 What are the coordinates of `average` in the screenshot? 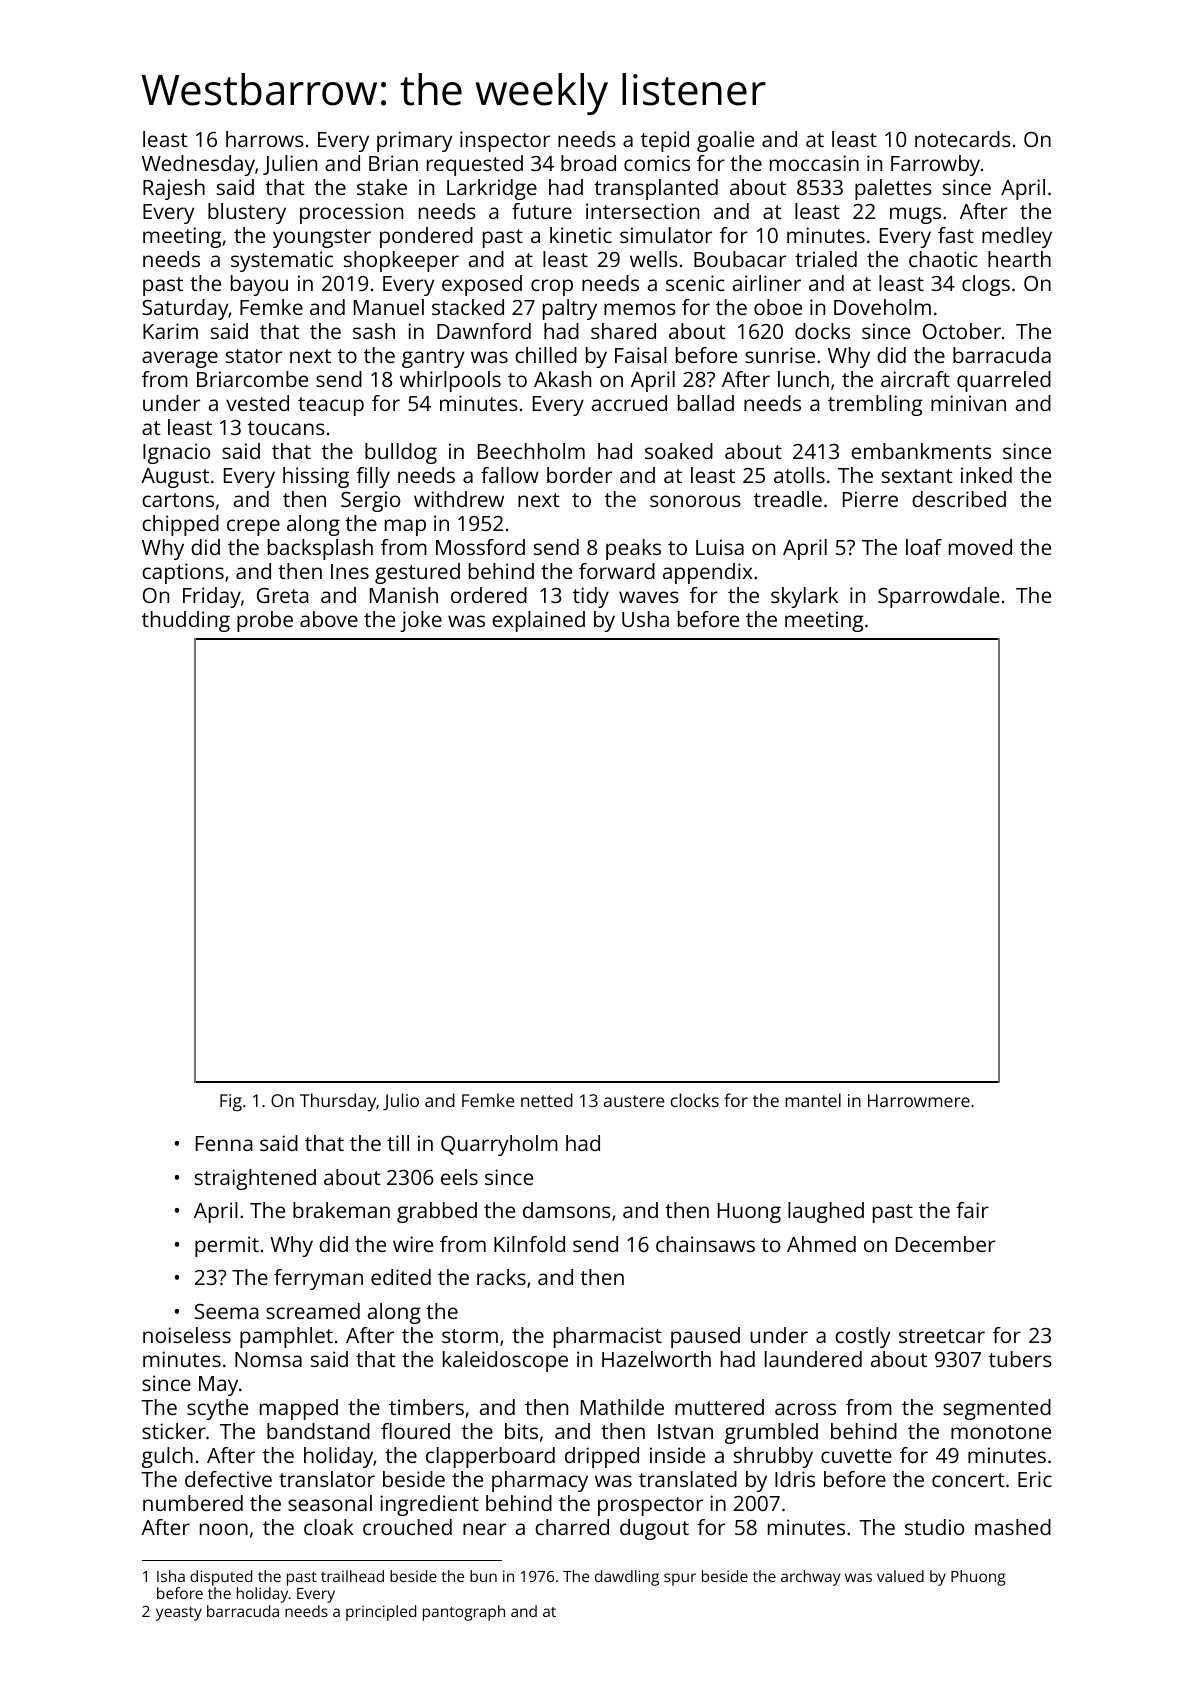 It's located at (180, 359).
